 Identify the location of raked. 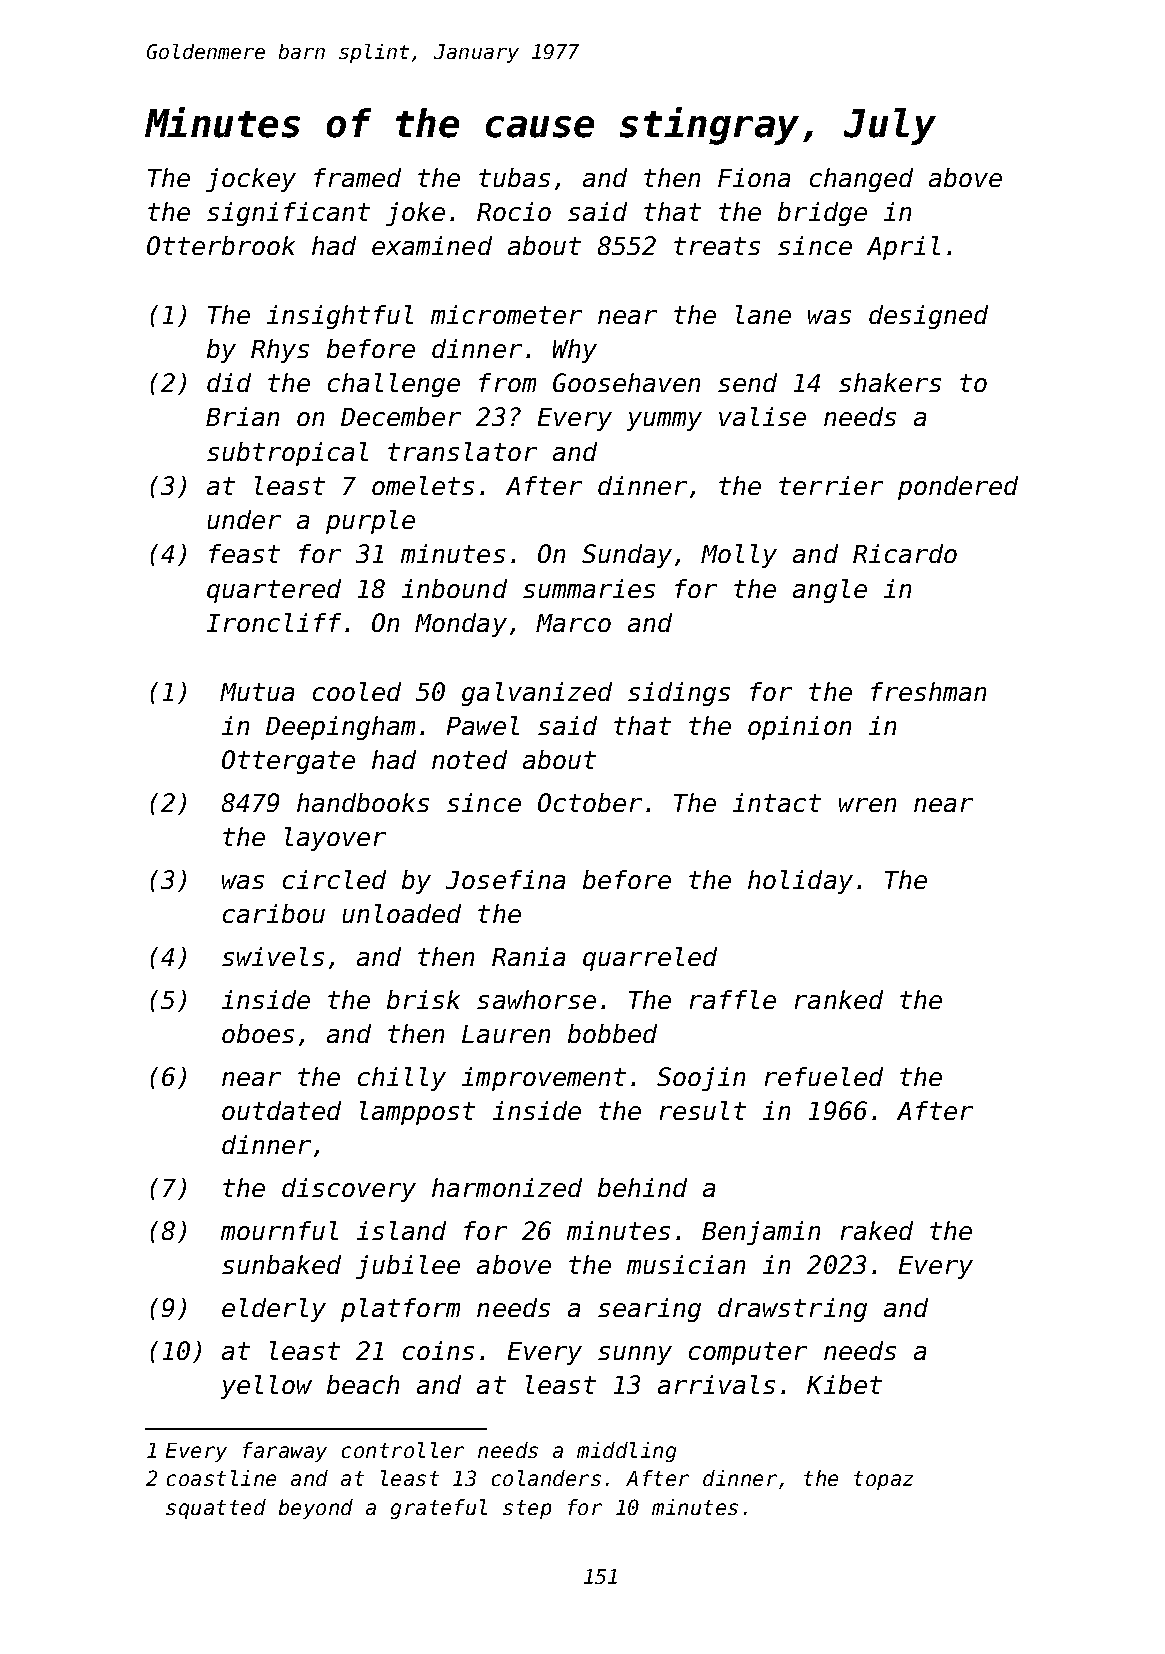
(877, 1230).
